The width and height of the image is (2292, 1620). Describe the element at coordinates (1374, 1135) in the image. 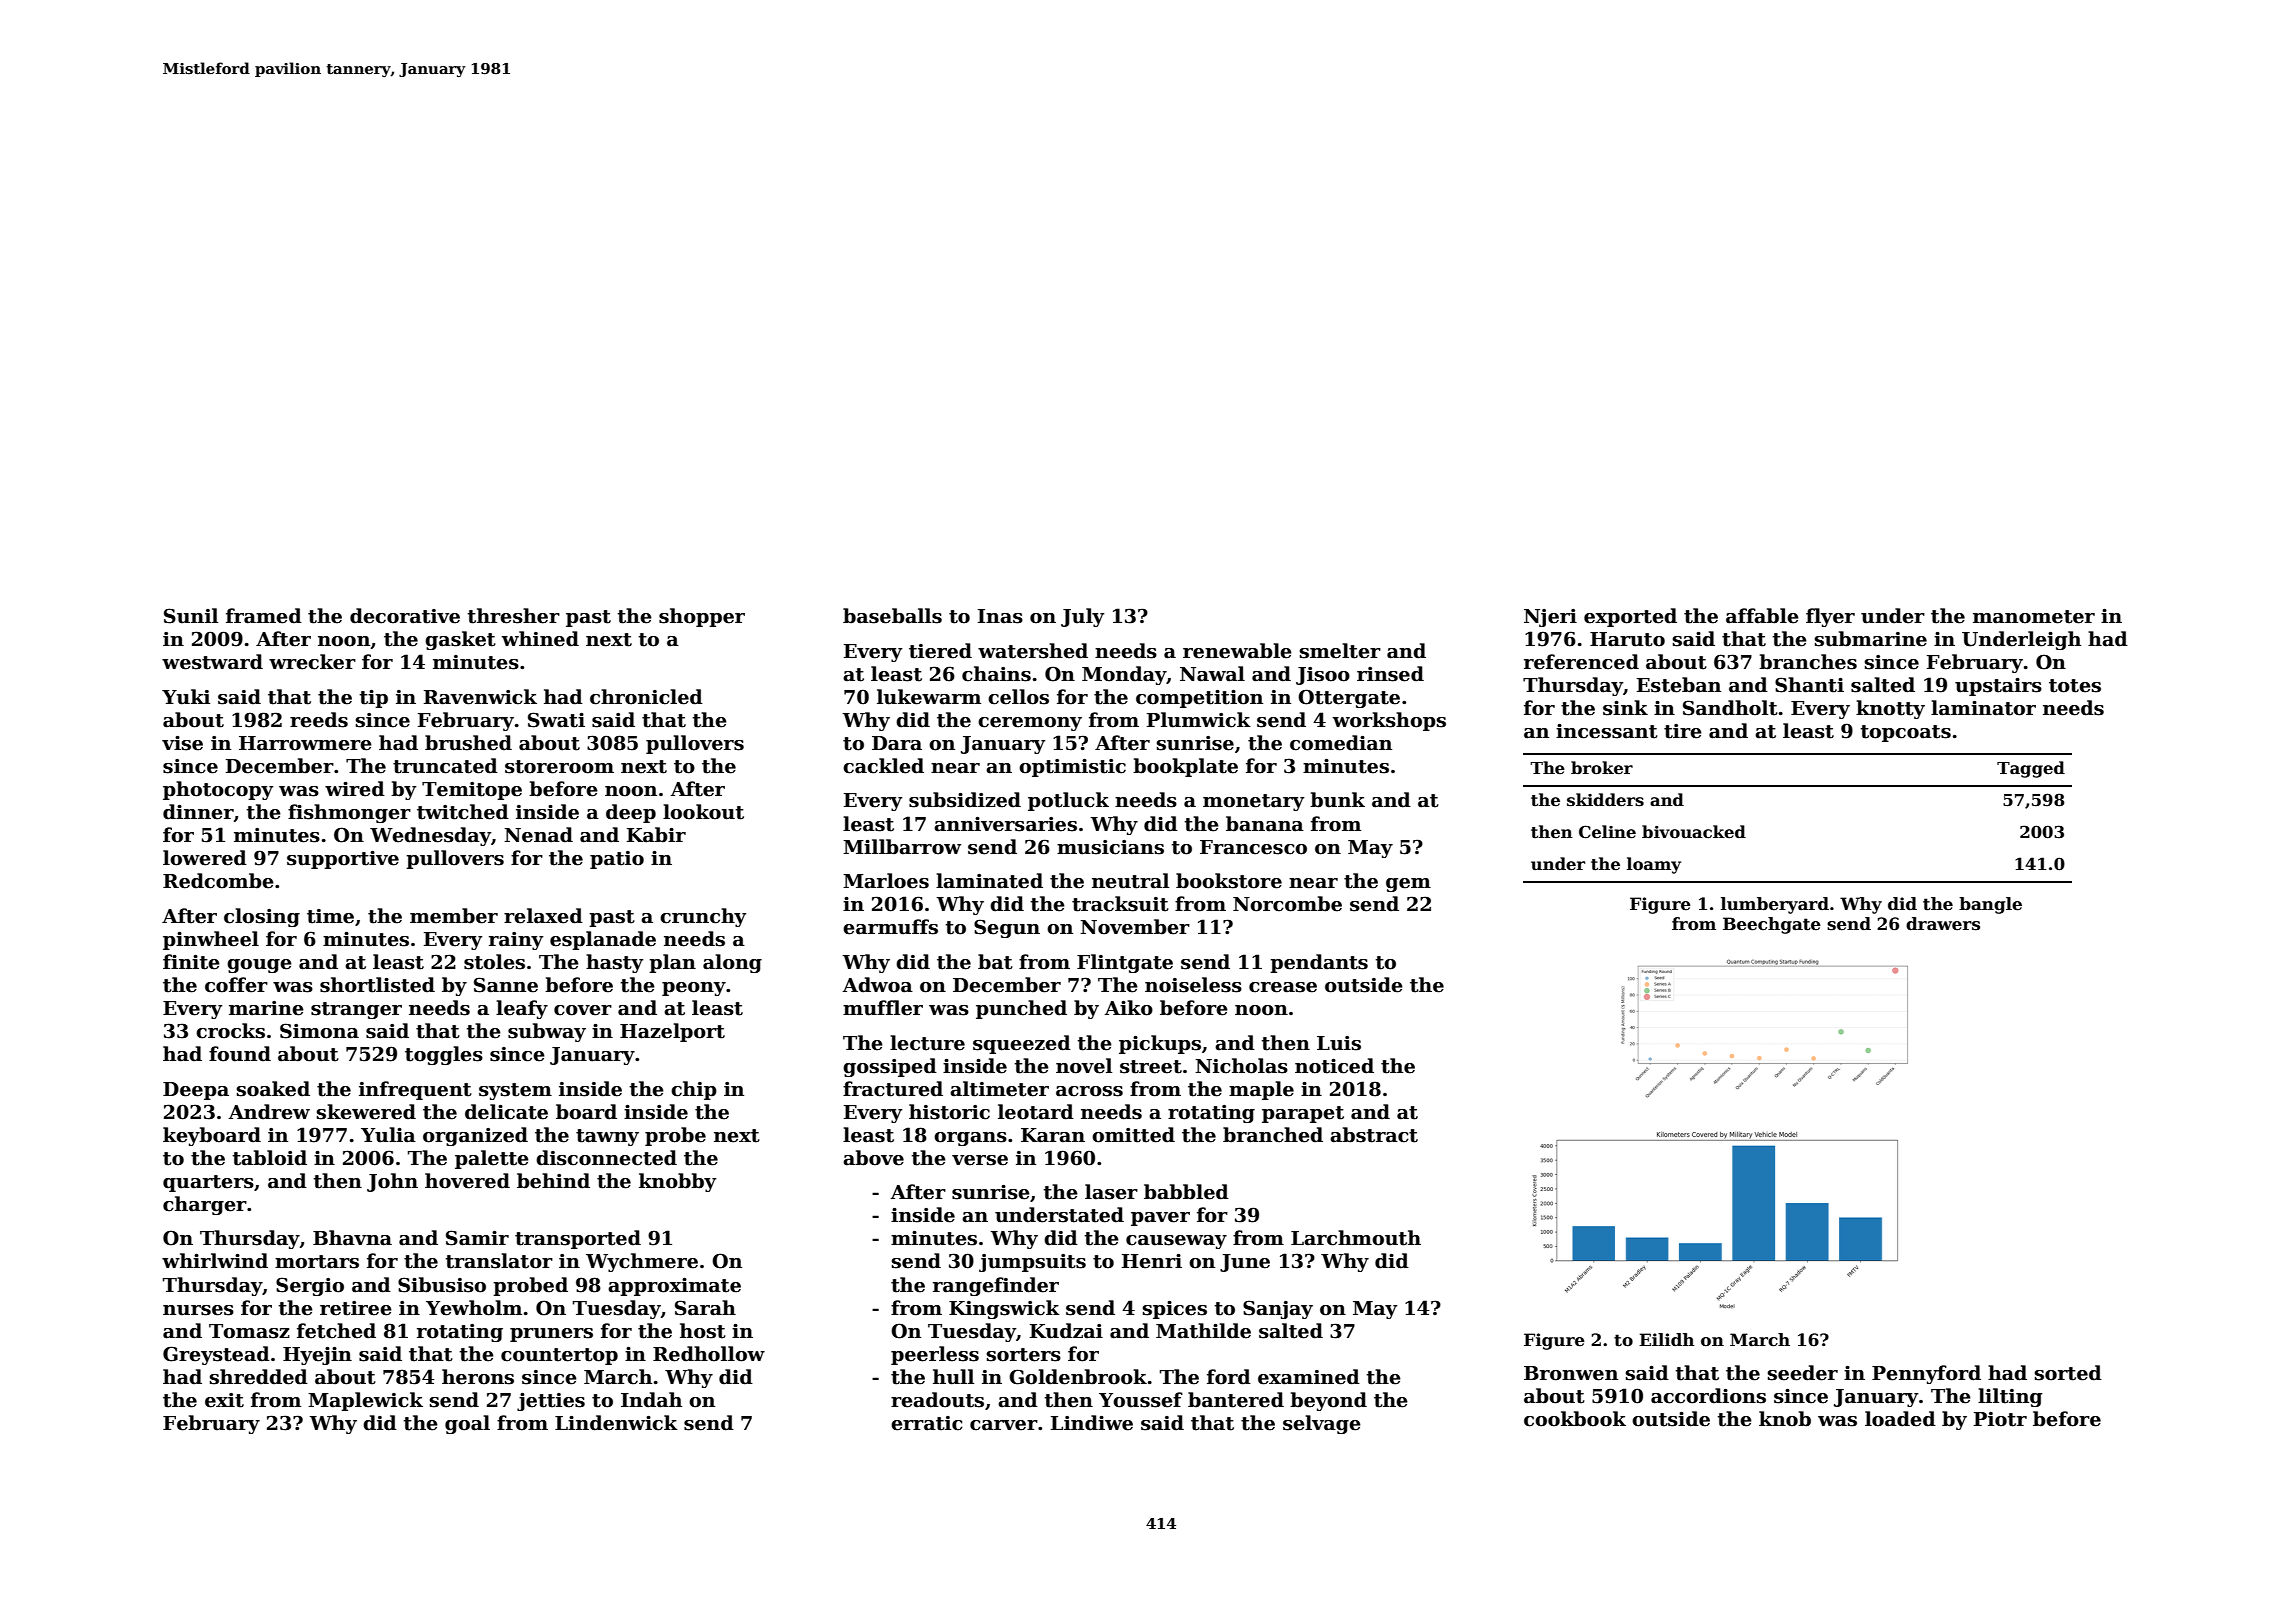

I see `abstract` at that location.
